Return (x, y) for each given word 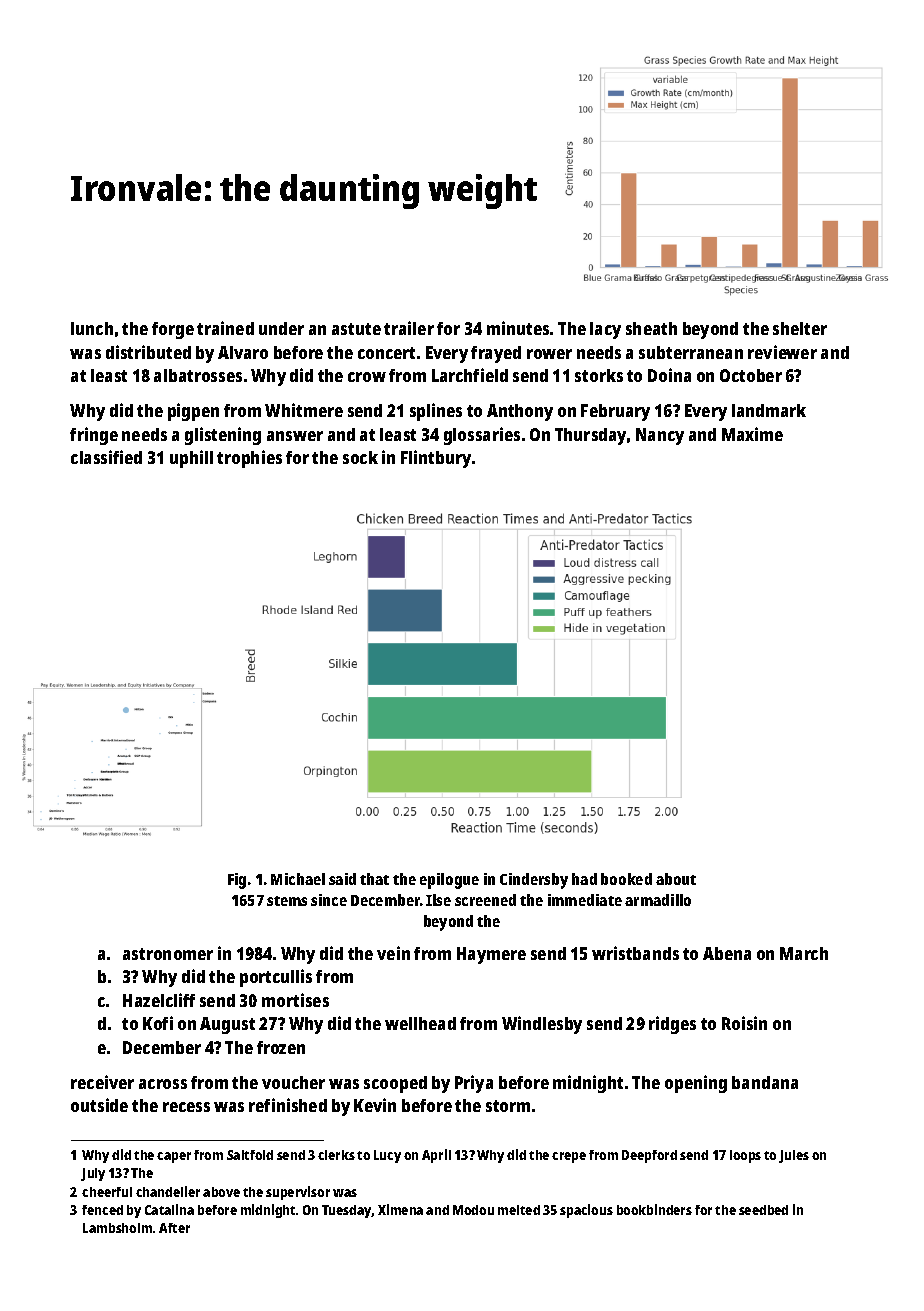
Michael (298, 879)
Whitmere (304, 410)
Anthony (520, 412)
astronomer (168, 954)
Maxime (752, 434)
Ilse (438, 900)
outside (99, 1105)
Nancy (660, 436)
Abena (727, 953)
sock (360, 457)
